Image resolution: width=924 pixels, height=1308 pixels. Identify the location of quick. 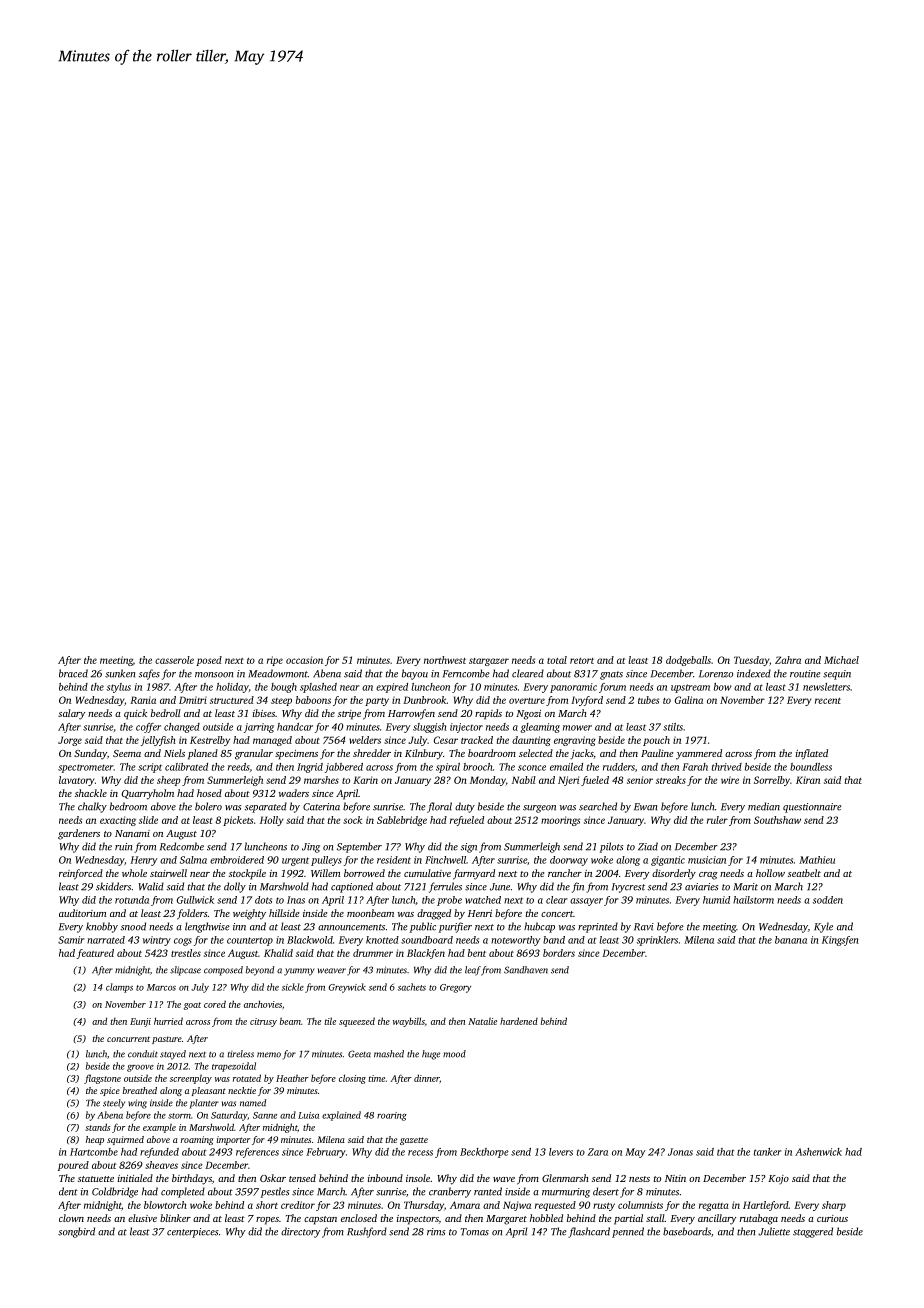
(135, 714).
